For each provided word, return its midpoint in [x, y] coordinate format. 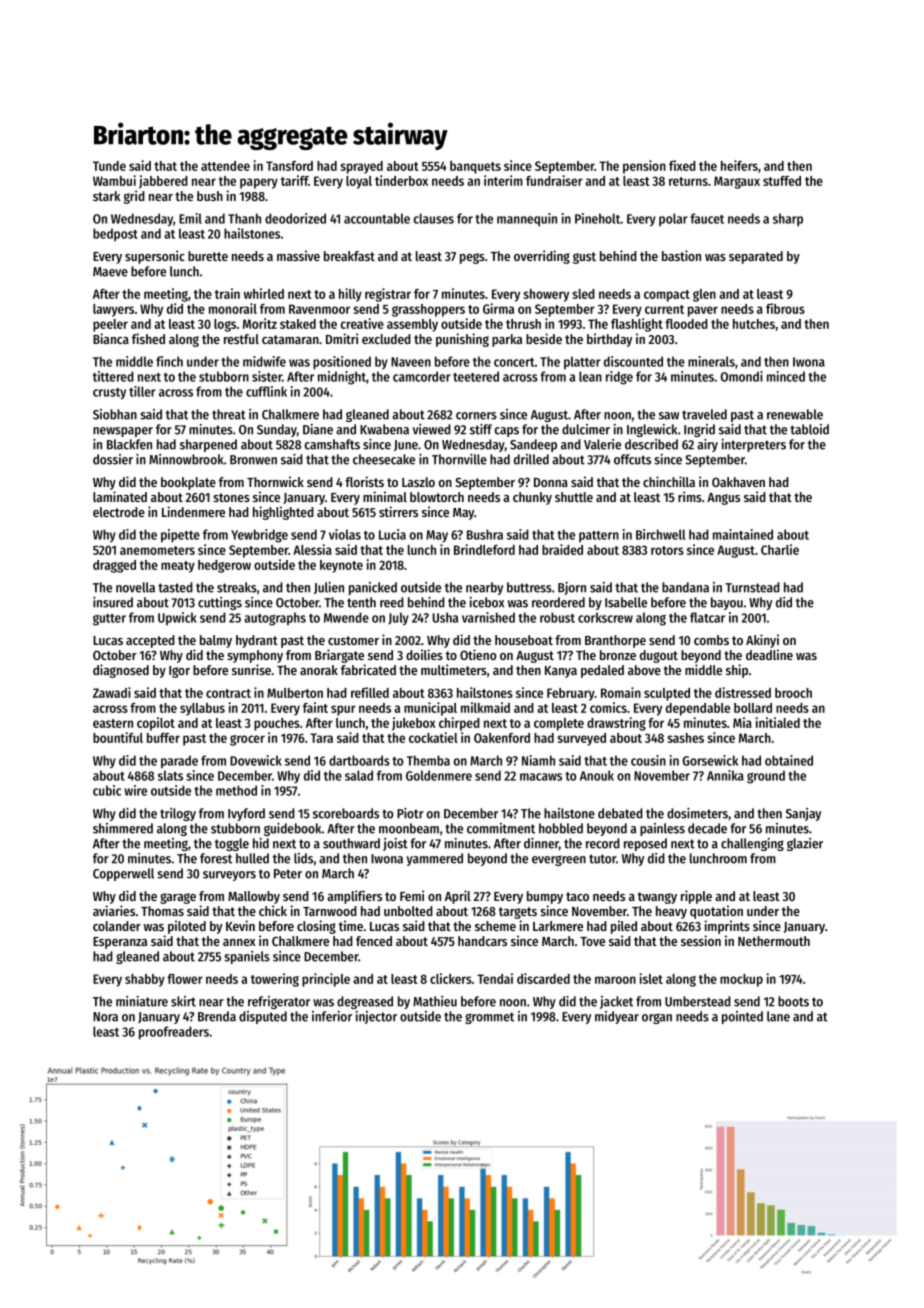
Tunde [109, 166]
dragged [114, 566]
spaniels [247, 957]
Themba [428, 760]
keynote [341, 566]
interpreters [754, 445]
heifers [739, 165]
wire [135, 790]
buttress [529, 587]
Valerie [602, 444]
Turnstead [752, 587]
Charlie [780, 549]
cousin [648, 760]
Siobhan [115, 414]
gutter [109, 620]
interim [503, 180]
